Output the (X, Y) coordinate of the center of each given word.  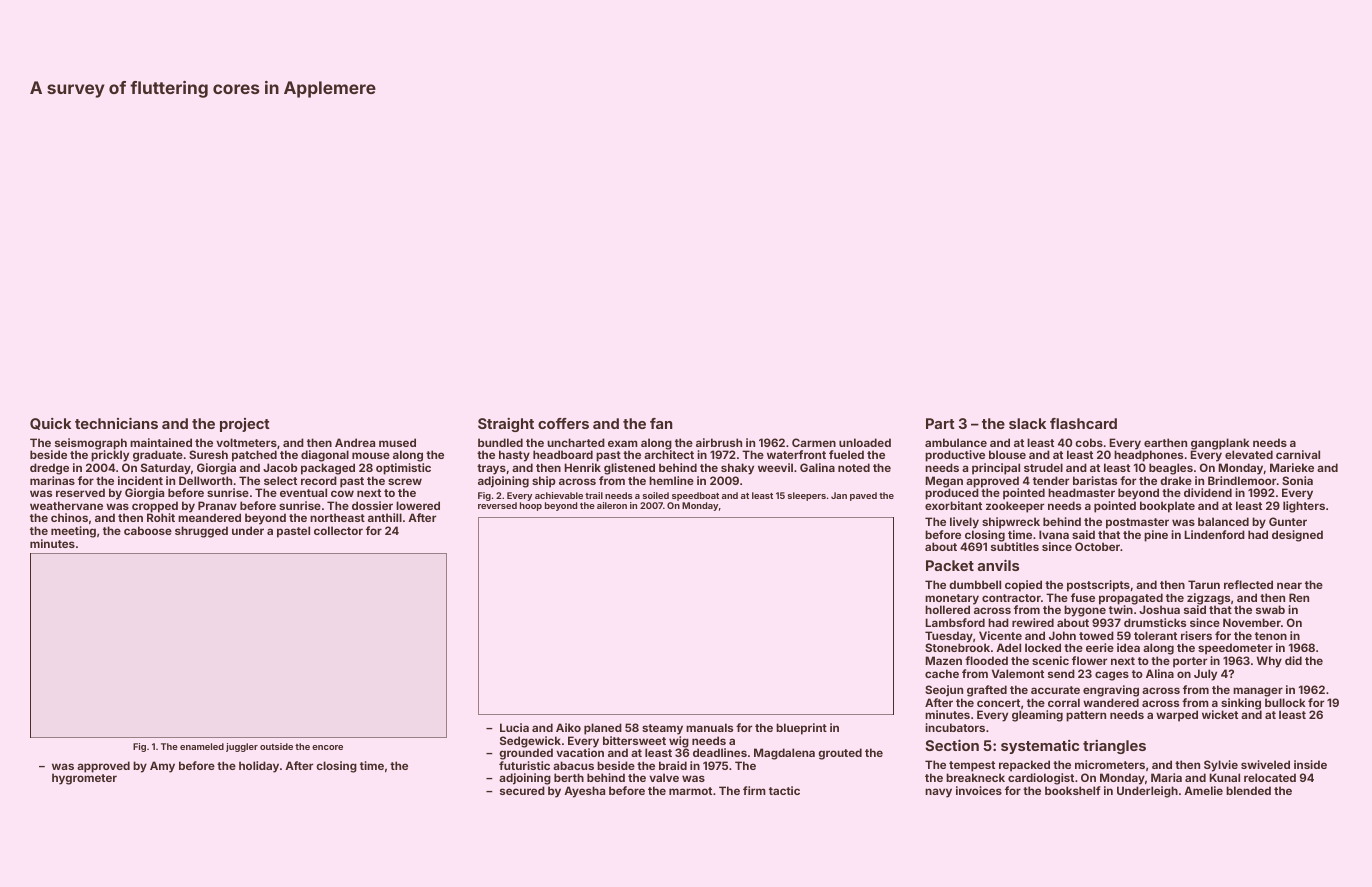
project (245, 425)
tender (1051, 480)
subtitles (1015, 547)
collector (338, 530)
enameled (202, 746)
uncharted (576, 442)
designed (1297, 536)
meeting (73, 532)
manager (1258, 692)
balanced (1223, 521)
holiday (259, 767)
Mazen (943, 660)
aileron (612, 505)
